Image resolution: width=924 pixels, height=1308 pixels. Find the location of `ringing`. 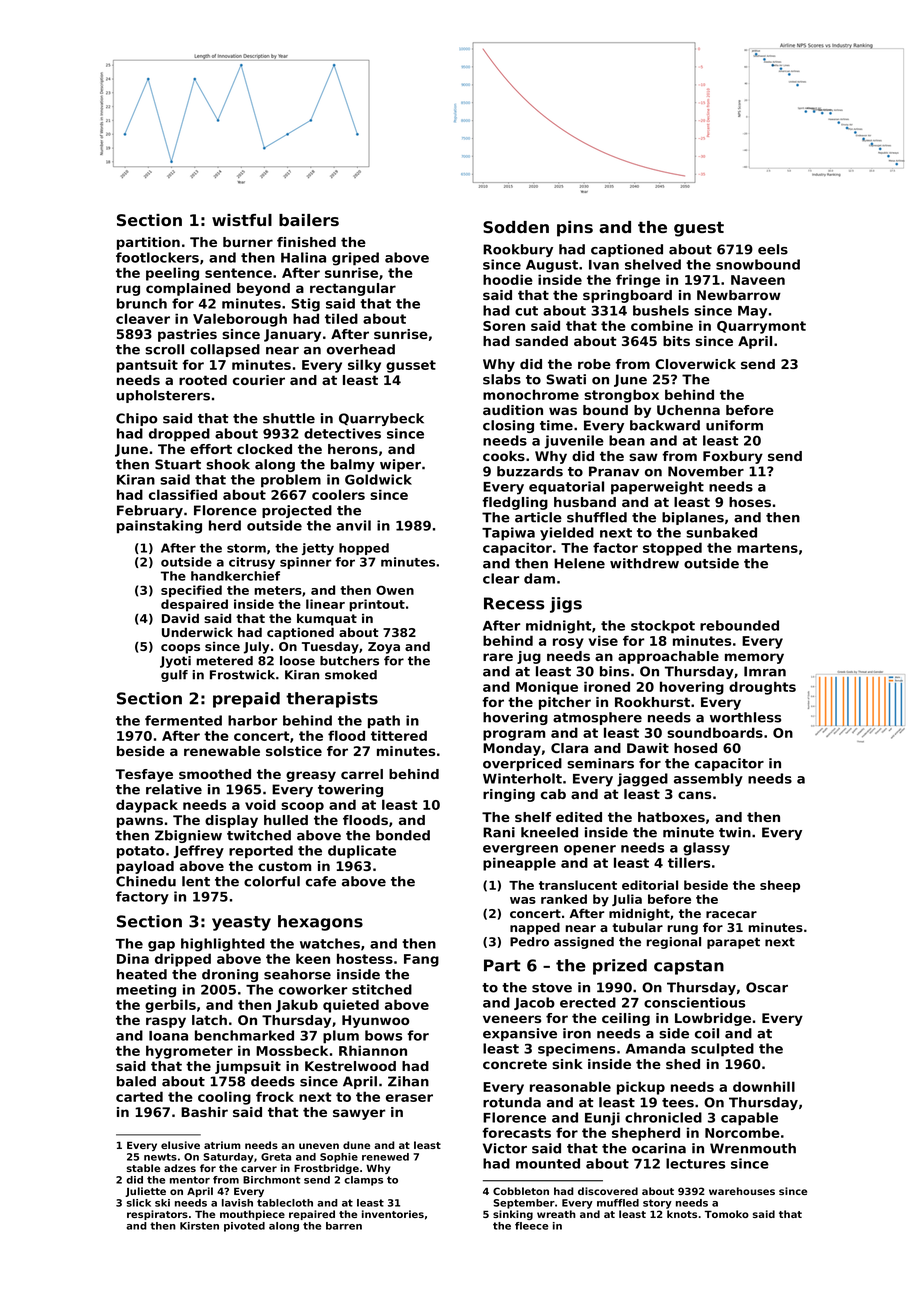

ringing is located at coordinates (509, 795).
